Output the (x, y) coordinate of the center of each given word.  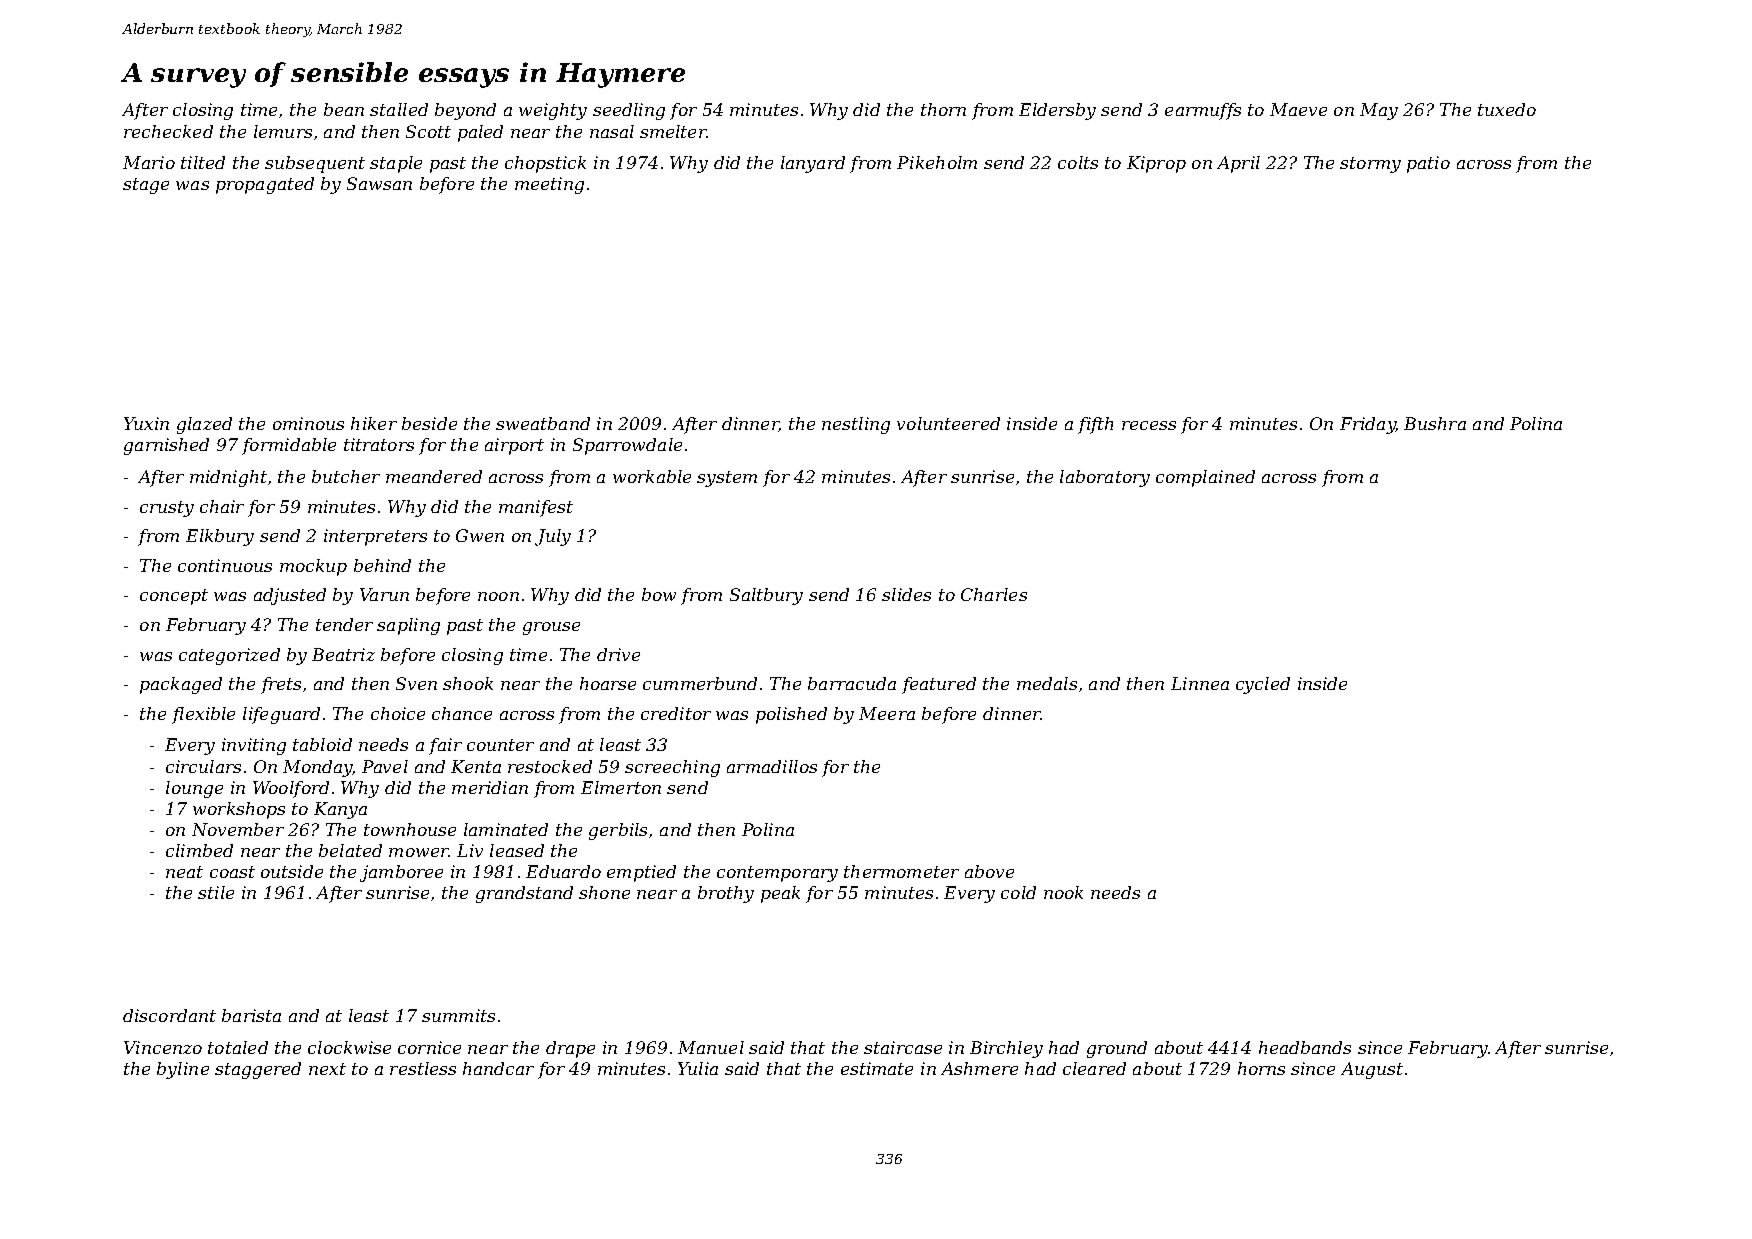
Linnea (1200, 683)
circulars (203, 766)
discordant (169, 1015)
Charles (994, 594)
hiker (374, 423)
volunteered (948, 423)
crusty (167, 509)
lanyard (813, 164)
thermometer (901, 871)
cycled (1263, 685)
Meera (887, 713)
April (1238, 164)
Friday (1367, 425)
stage (146, 186)
